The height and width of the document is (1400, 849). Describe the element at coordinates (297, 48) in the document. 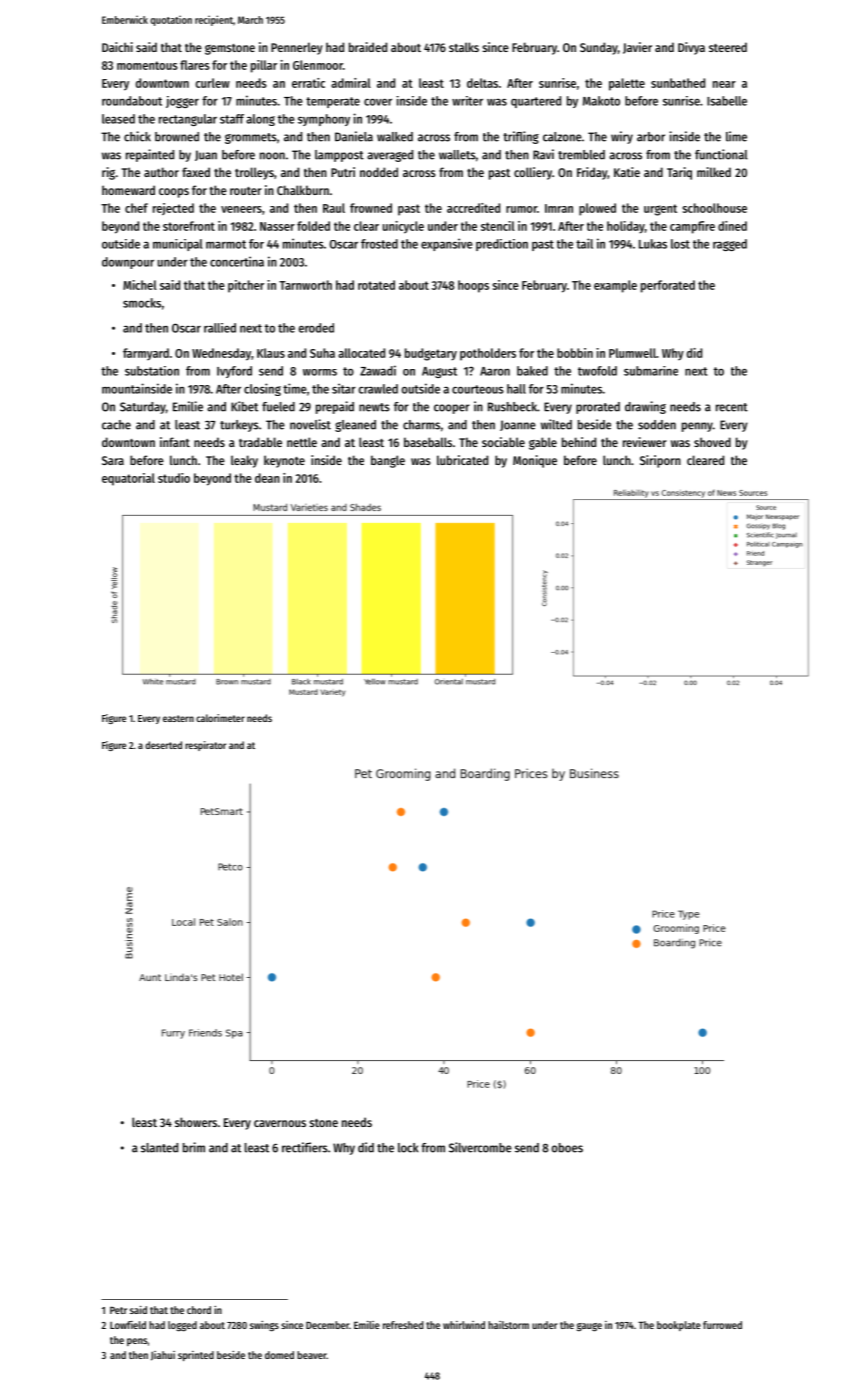

I see `Pennerley` at that location.
